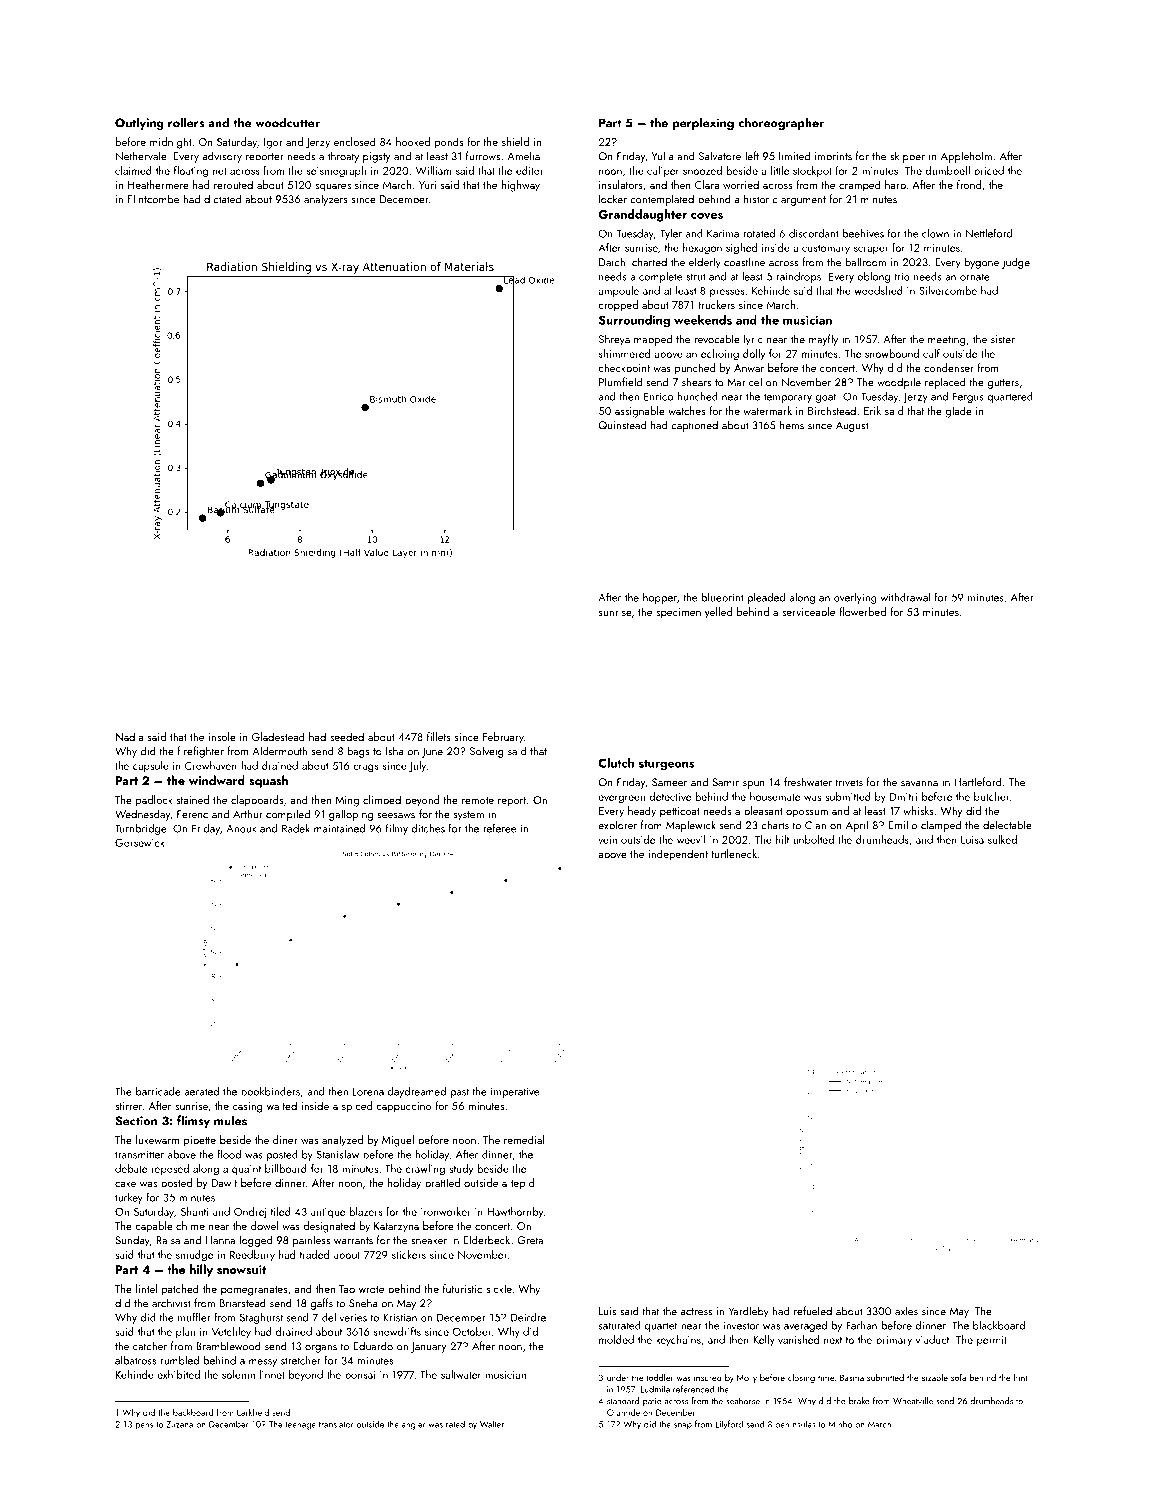 The height and width of the screenshot is (1488, 1149). Describe the element at coordinates (347, 736) in the screenshot. I see `seeded` at that location.
